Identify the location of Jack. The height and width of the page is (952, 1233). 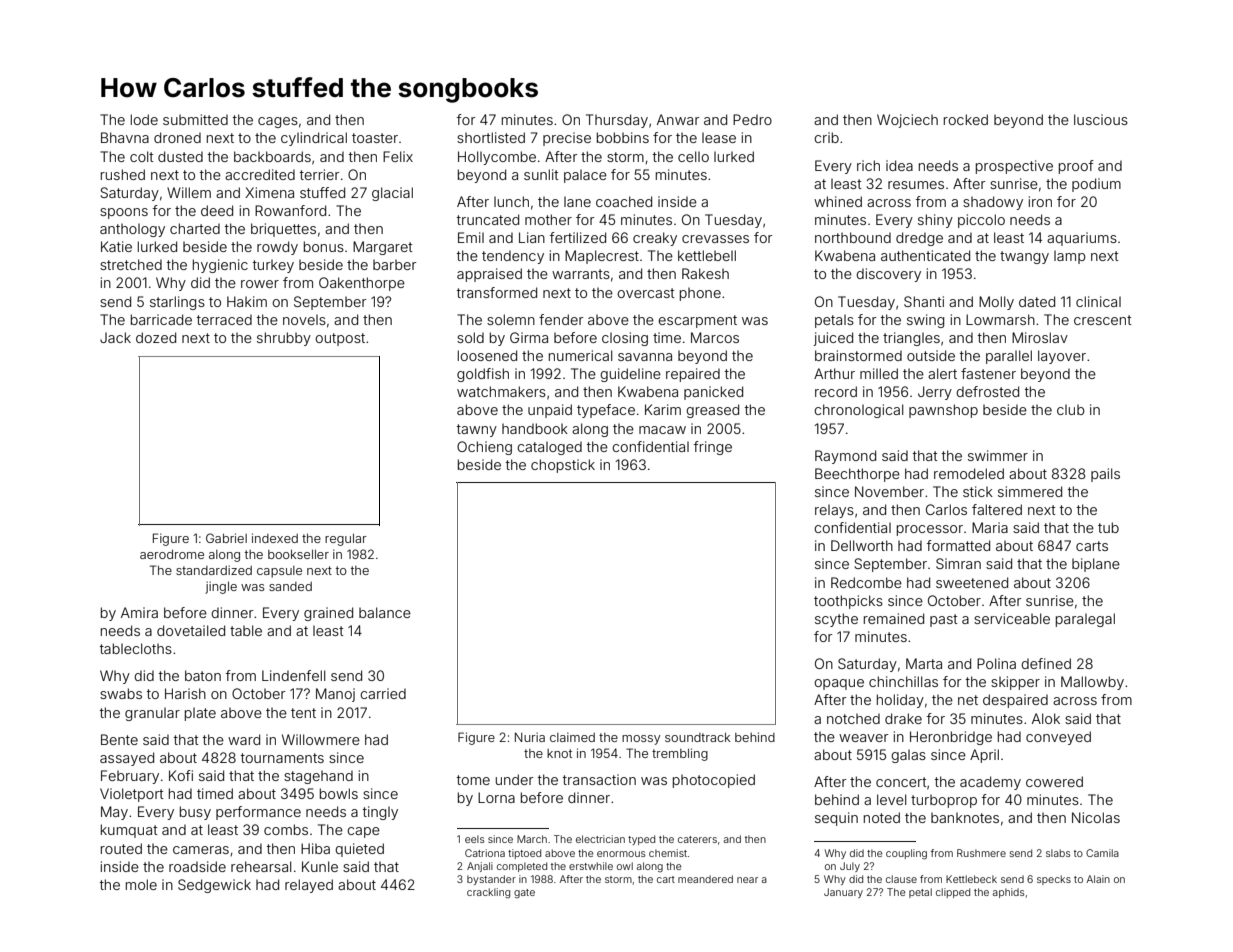
(115, 337).
